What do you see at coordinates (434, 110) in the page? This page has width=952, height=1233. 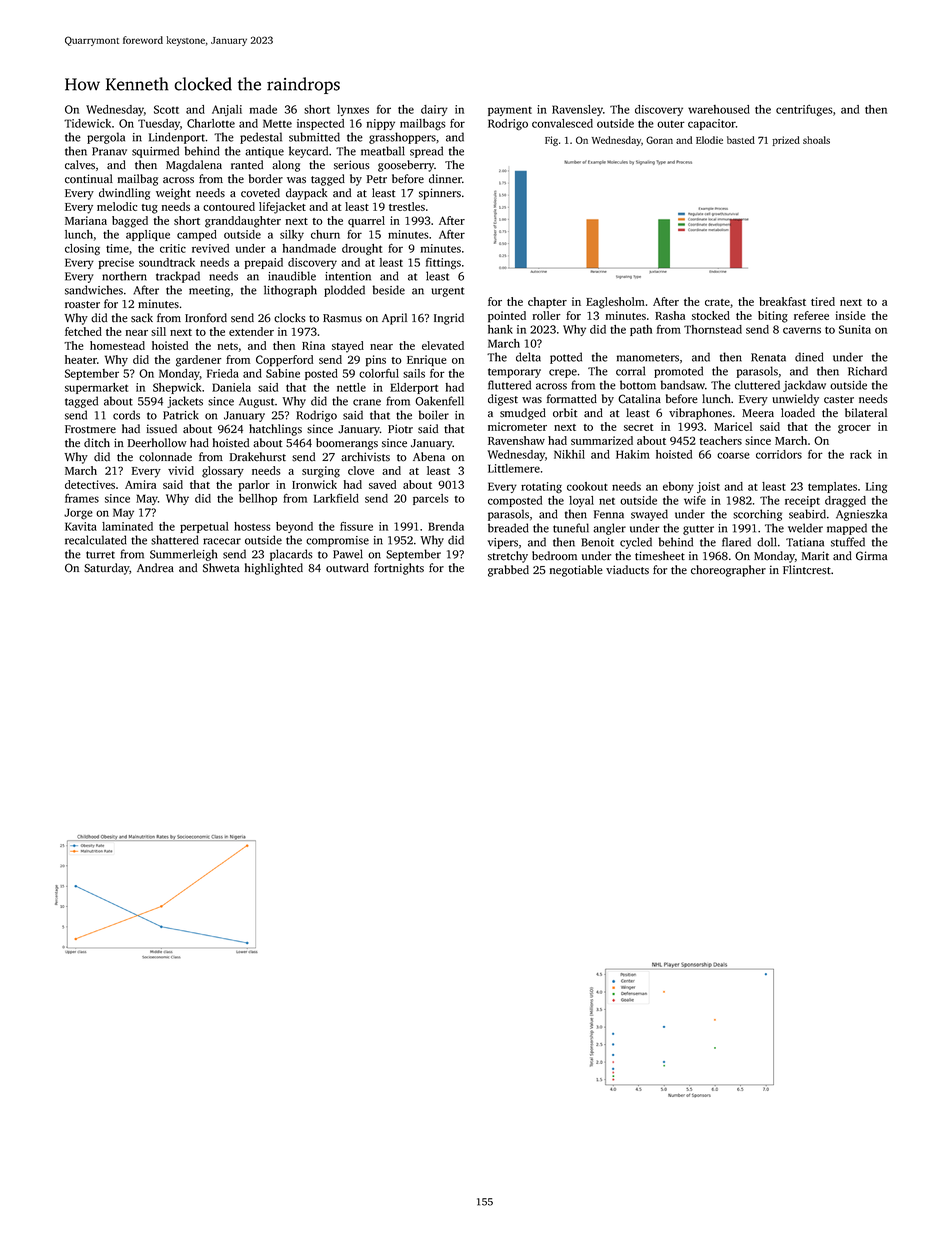 I see `dairy` at bounding box center [434, 110].
